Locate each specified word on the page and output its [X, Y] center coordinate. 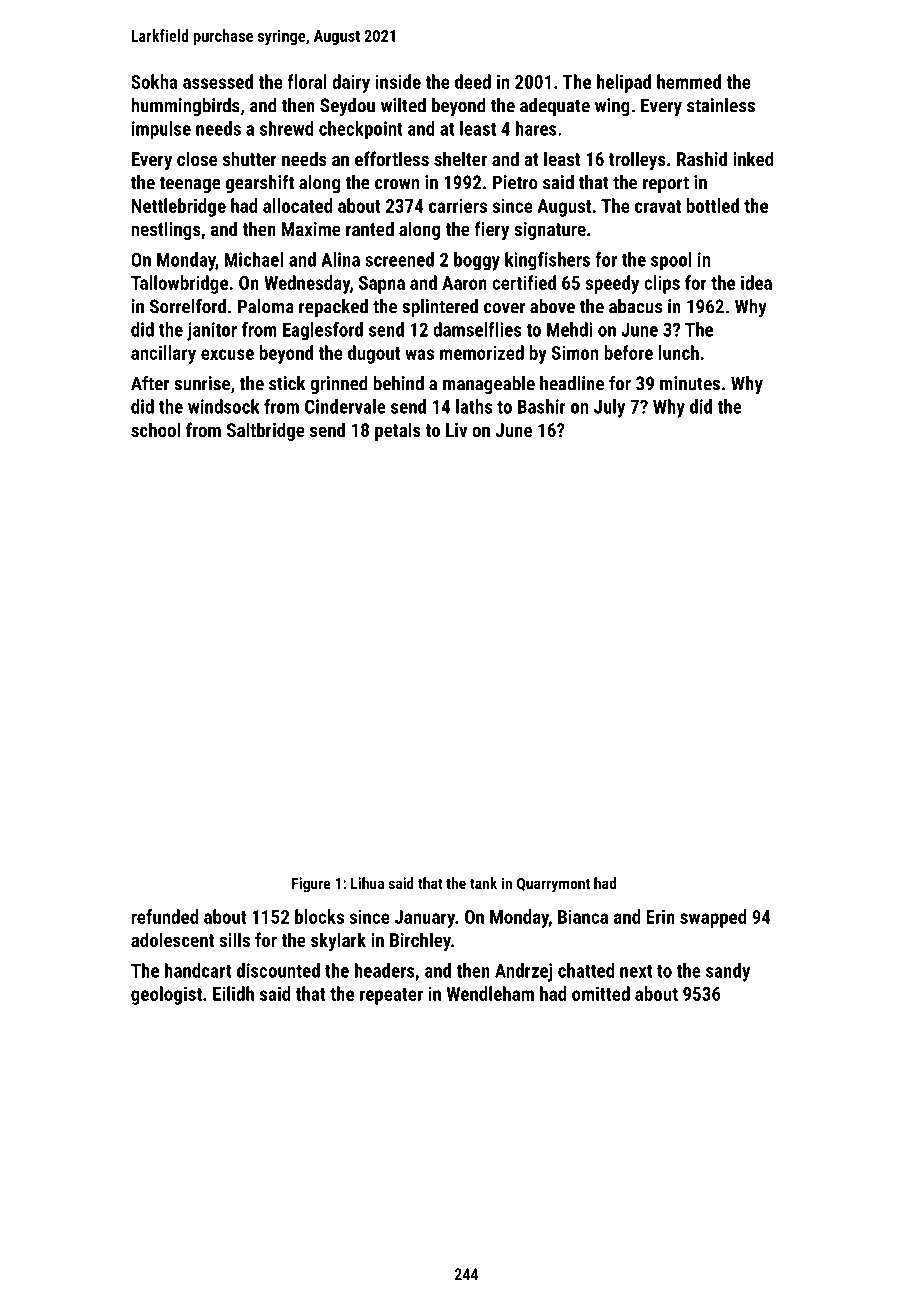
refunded [165, 916]
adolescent [172, 939]
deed [473, 81]
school [155, 429]
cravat [658, 206]
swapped [713, 918]
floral [307, 81]
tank [483, 883]
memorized [482, 352]
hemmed [689, 81]
